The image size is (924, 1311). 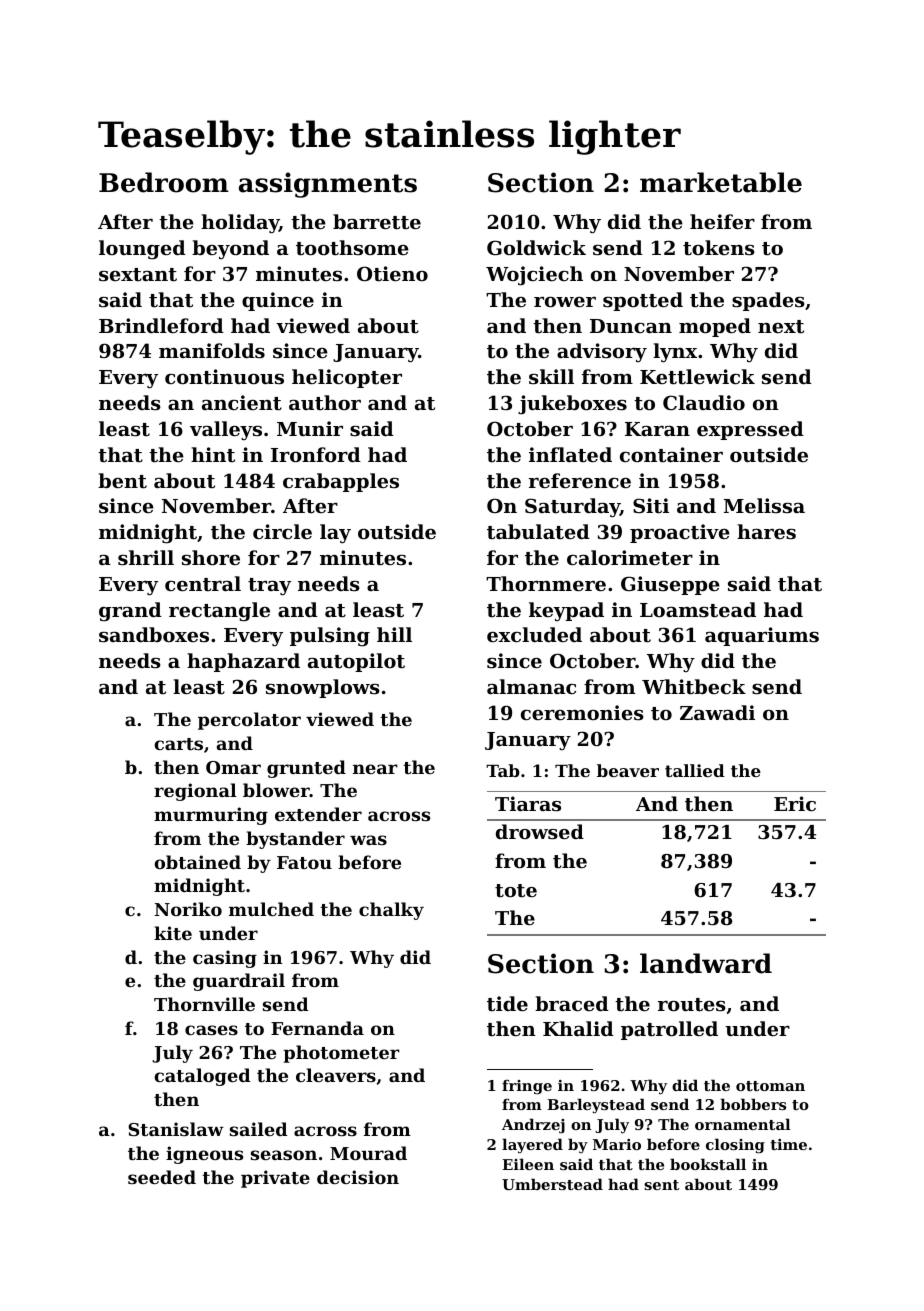 What do you see at coordinates (328, 185) in the image?
I see `assignments` at bounding box center [328, 185].
